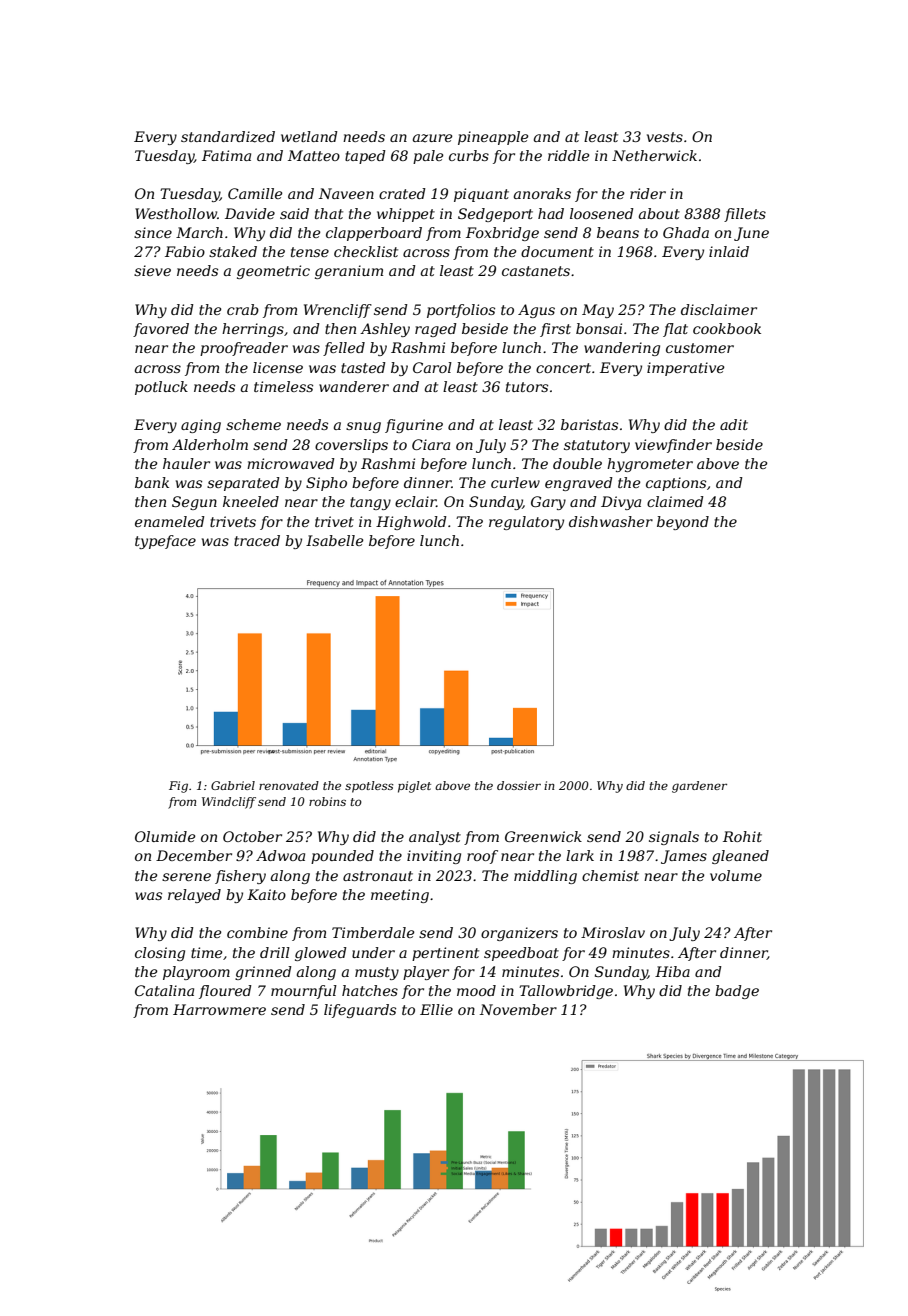  I want to click on pineapple, so click(493, 138).
